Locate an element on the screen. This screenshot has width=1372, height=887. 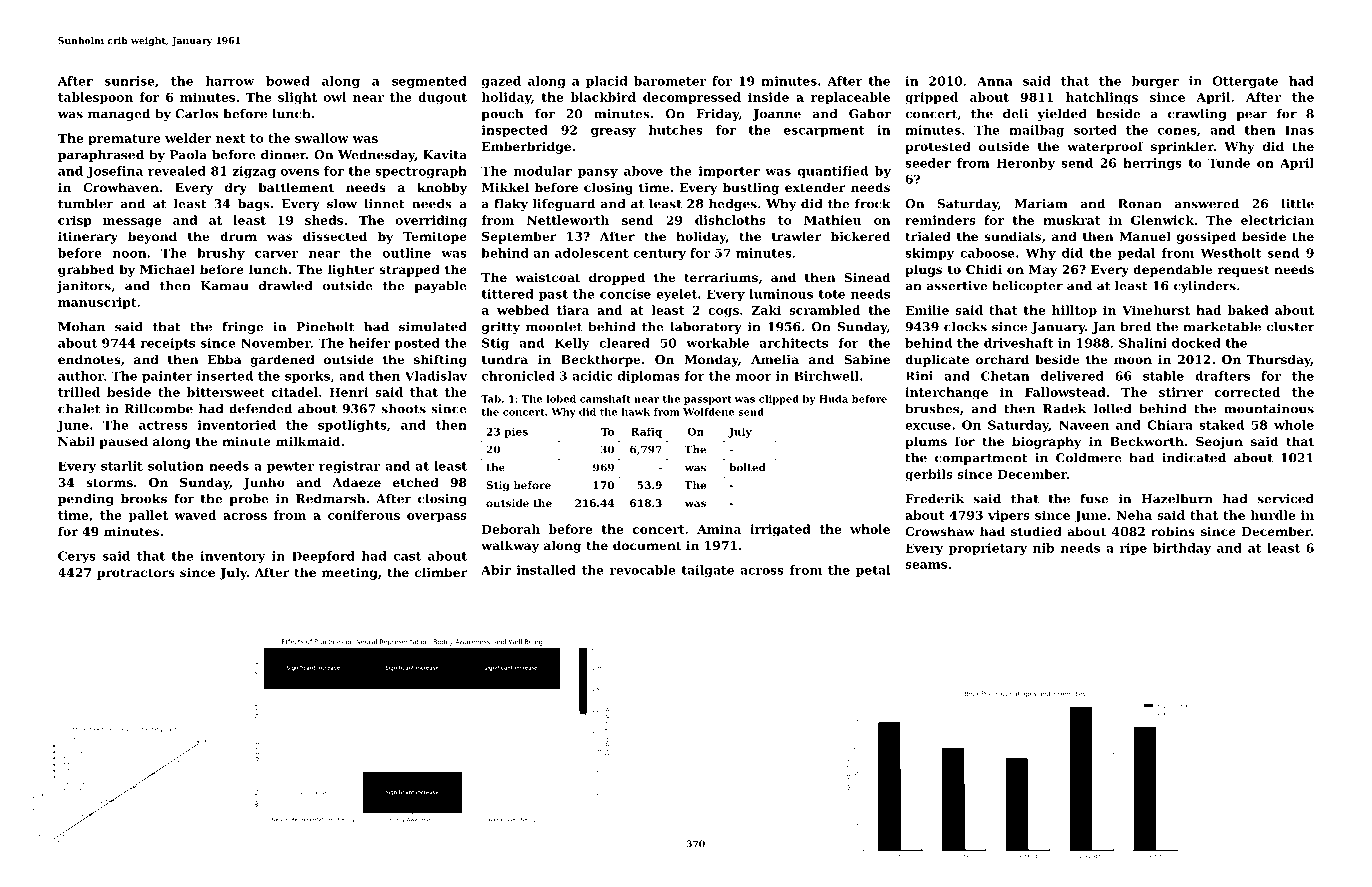
flaky is located at coordinates (511, 205).
